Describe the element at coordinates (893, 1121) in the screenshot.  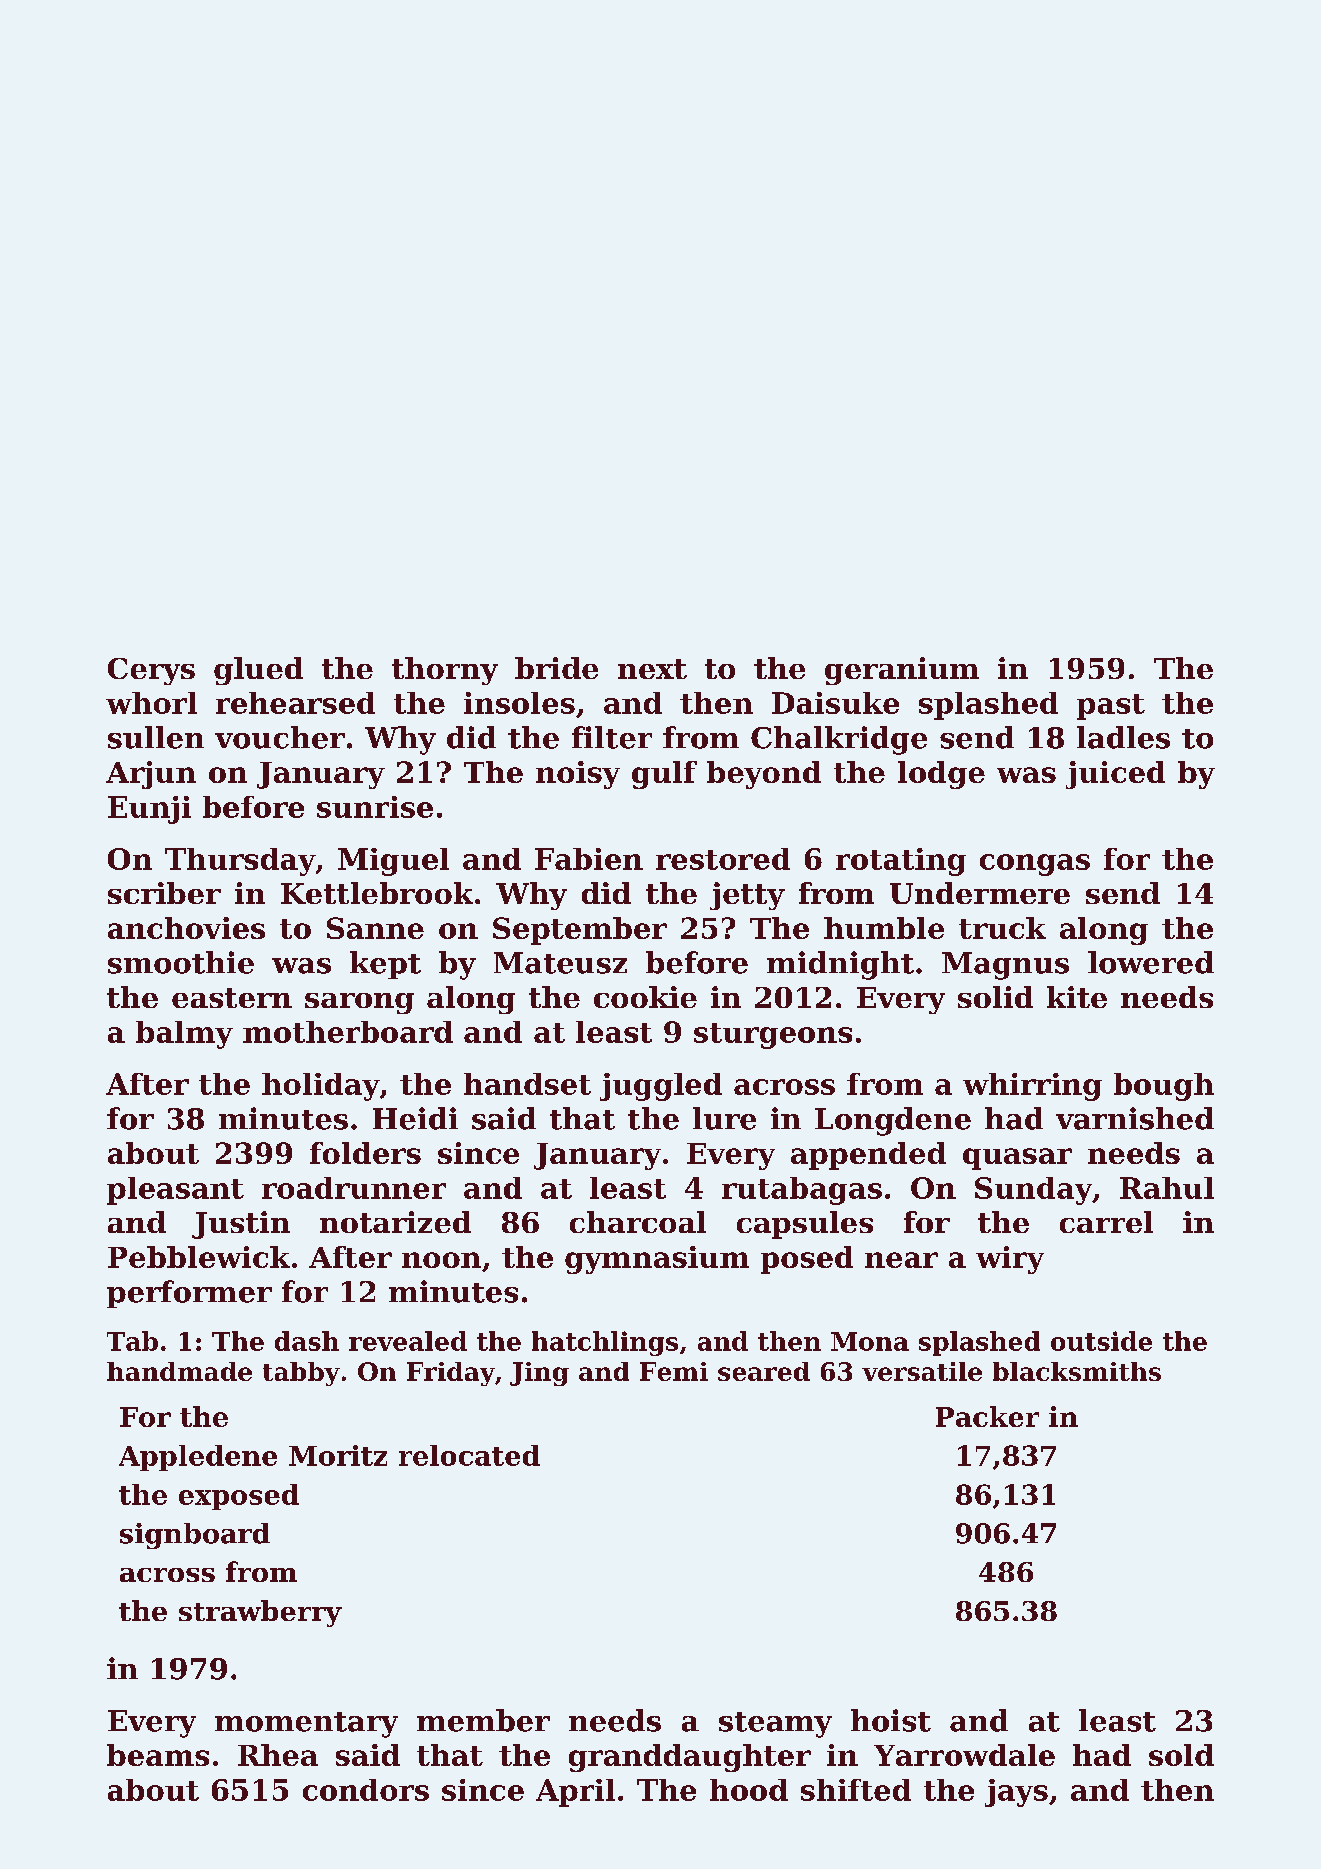
I see `Longdene` at that location.
